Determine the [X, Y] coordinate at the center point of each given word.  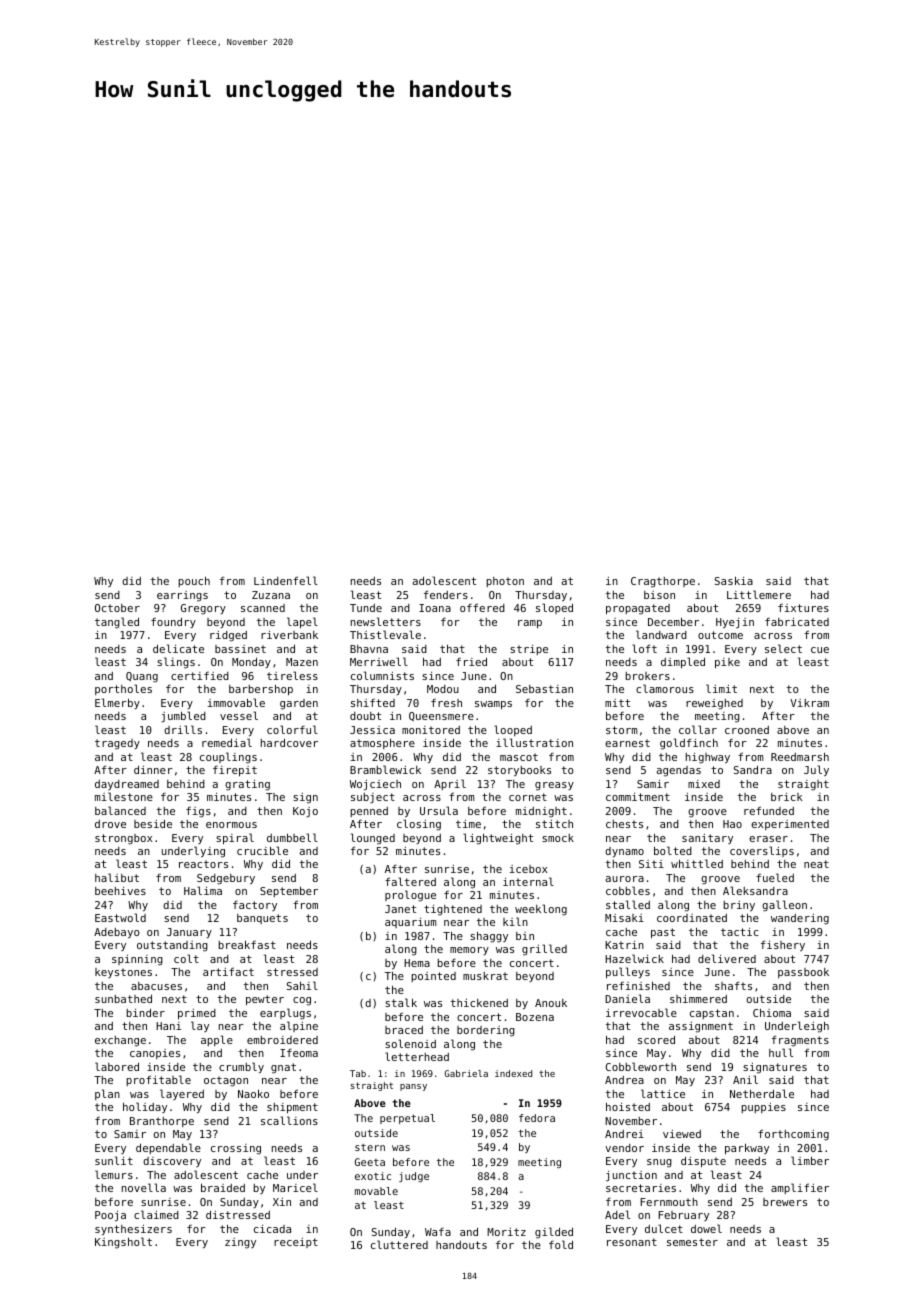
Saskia [734, 580]
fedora [537, 1118]
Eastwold [120, 917]
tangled [117, 623]
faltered [410, 881]
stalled [628, 904]
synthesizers [133, 1230]
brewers [785, 1202]
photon [505, 582]
